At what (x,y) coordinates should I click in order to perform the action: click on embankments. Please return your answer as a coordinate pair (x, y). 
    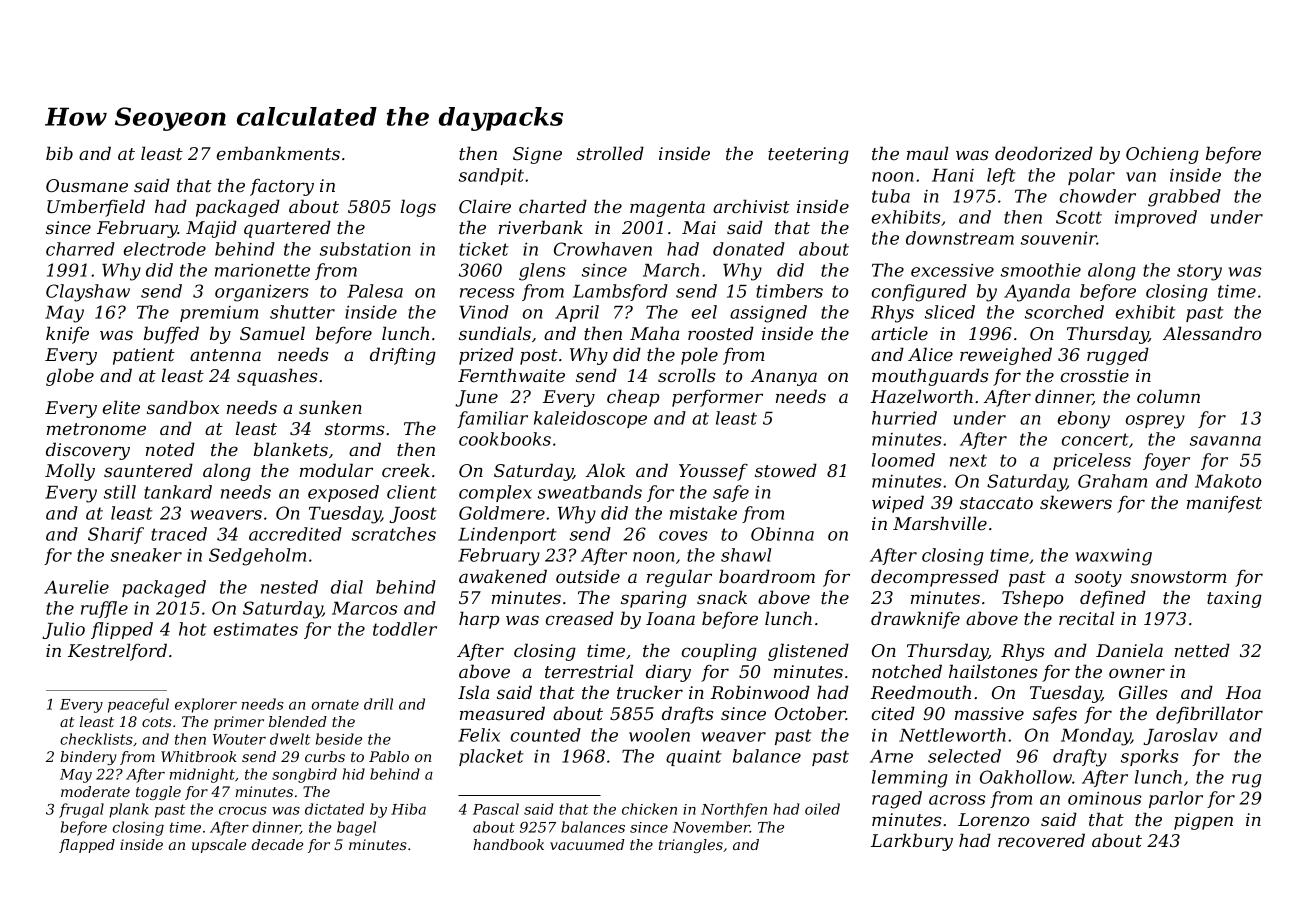
    Looking at the image, I should click on (278, 153).
